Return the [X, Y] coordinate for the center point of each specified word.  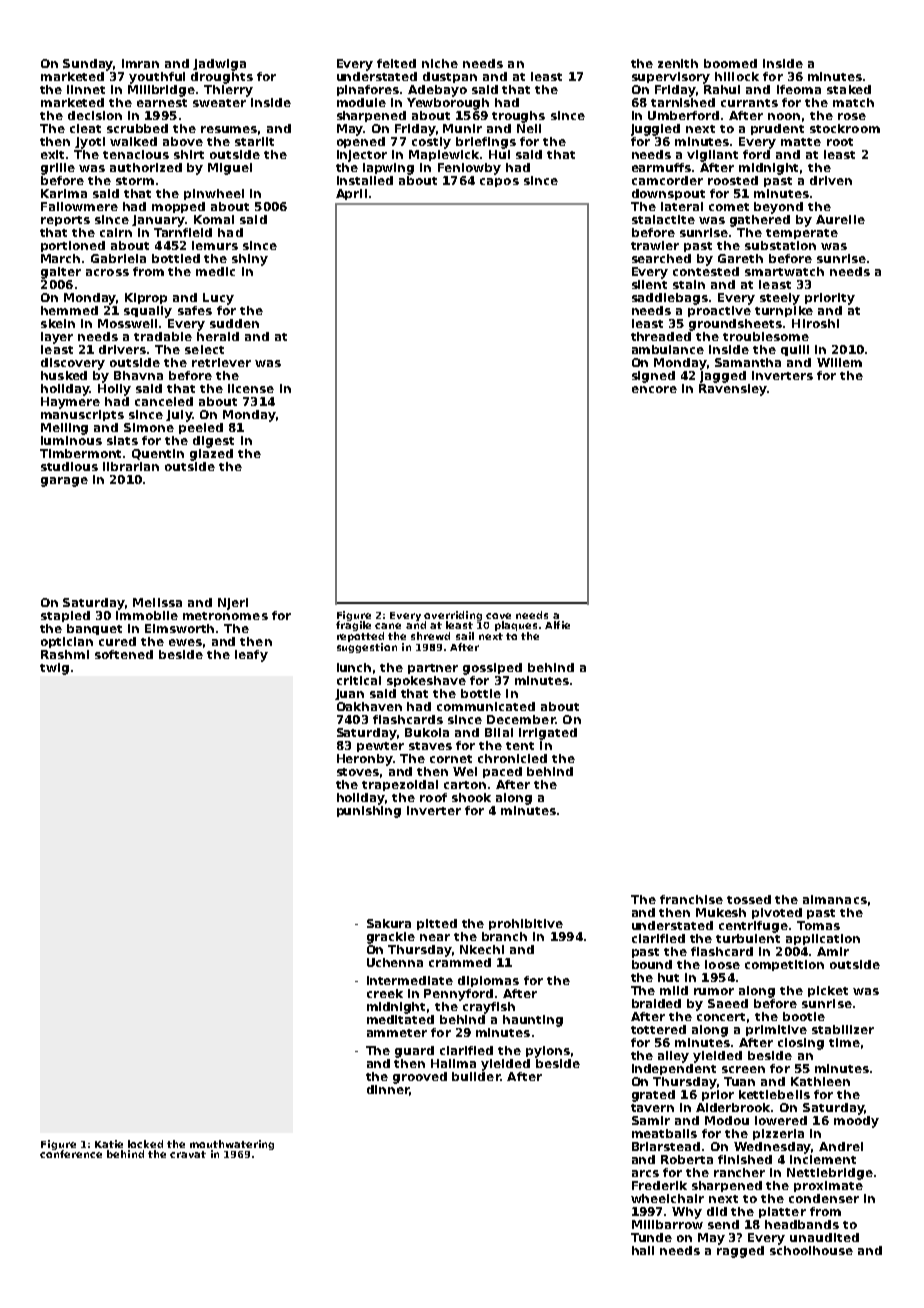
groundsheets [735, 325]
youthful [157, 78]
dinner [388, 1089]
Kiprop [146, 298]
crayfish [489, 1008]
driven [831, 180]
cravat [188, 1154]
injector [362, 156]
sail [465, 636]
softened [124, 654]
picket [828, 991]
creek [385, 993]
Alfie [557, 625]
